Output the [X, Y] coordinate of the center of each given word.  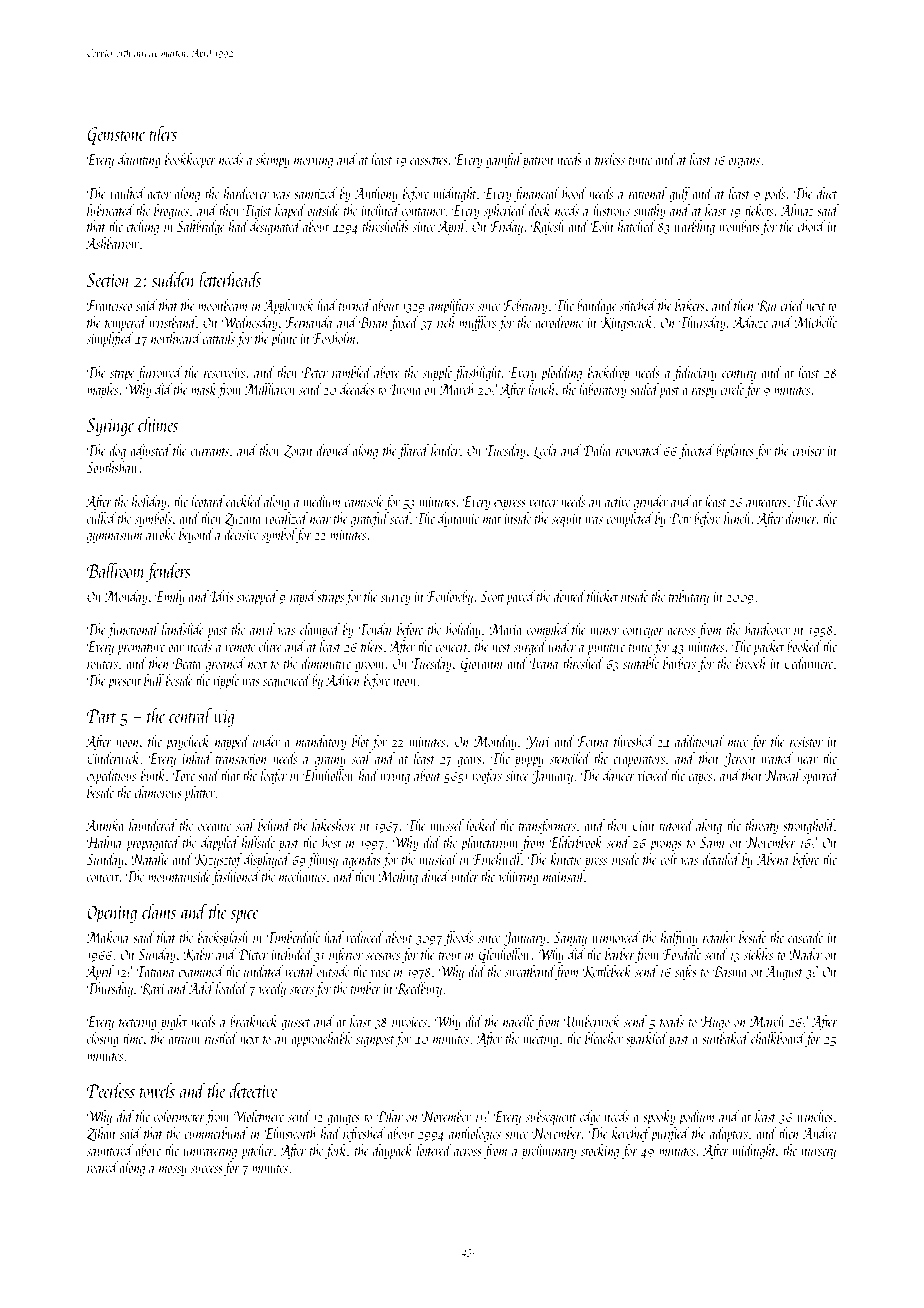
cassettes [429, 161]
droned [333, 450]
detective [253, 1090]
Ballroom [116, 570]
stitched [638, 305]
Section [108, 280]
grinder [651, 502]
